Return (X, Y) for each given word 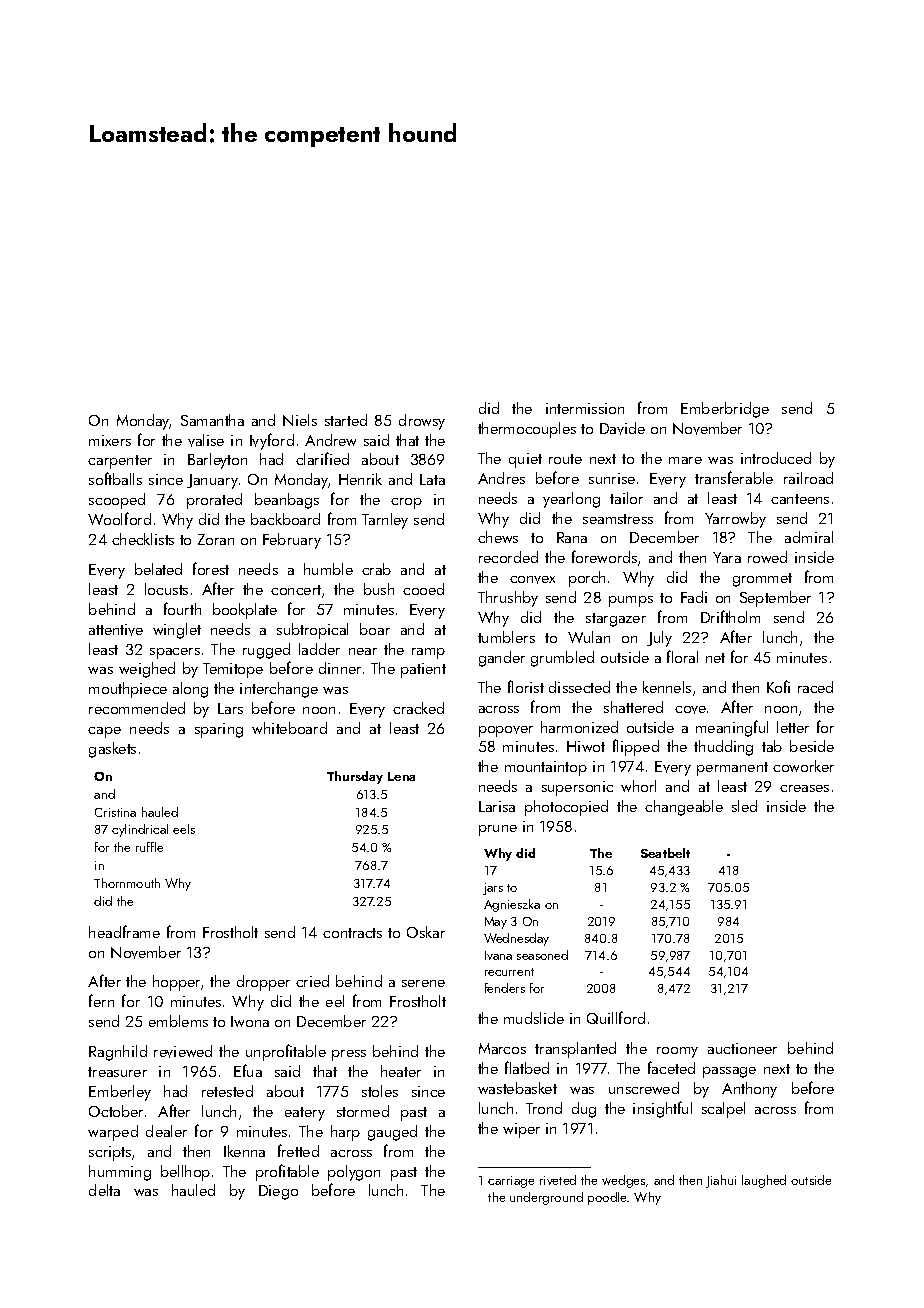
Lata (432, 479)
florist (526, 686)
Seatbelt (665, 853)
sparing (219, 730)
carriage (511, 1182)
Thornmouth (127, 883)
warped (113, 1133)
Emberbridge (725, 410)
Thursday (355, 777)
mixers (110, 440)
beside (812, 746)
